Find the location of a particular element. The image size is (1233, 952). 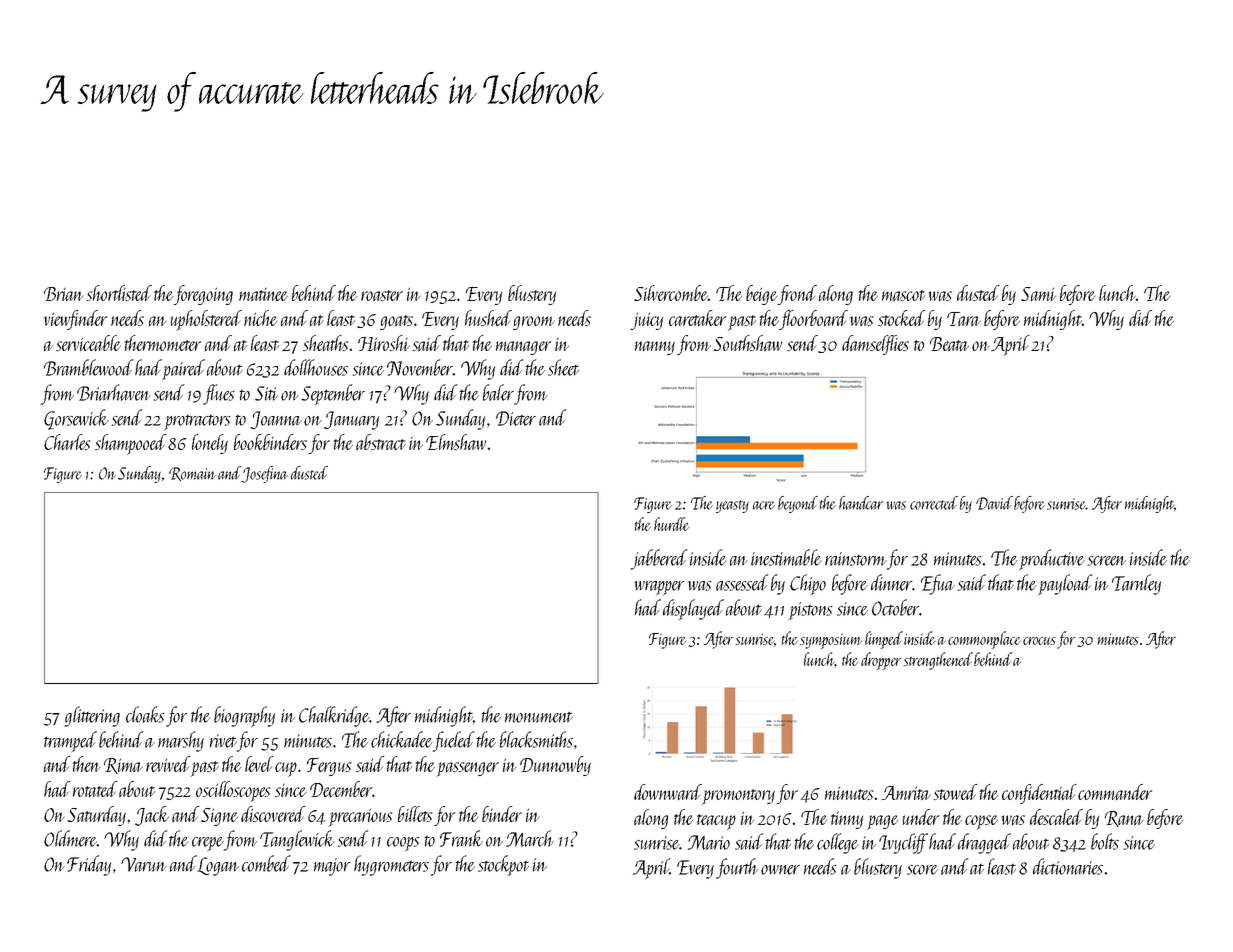

commander is located at coordinates (1115, 792).
